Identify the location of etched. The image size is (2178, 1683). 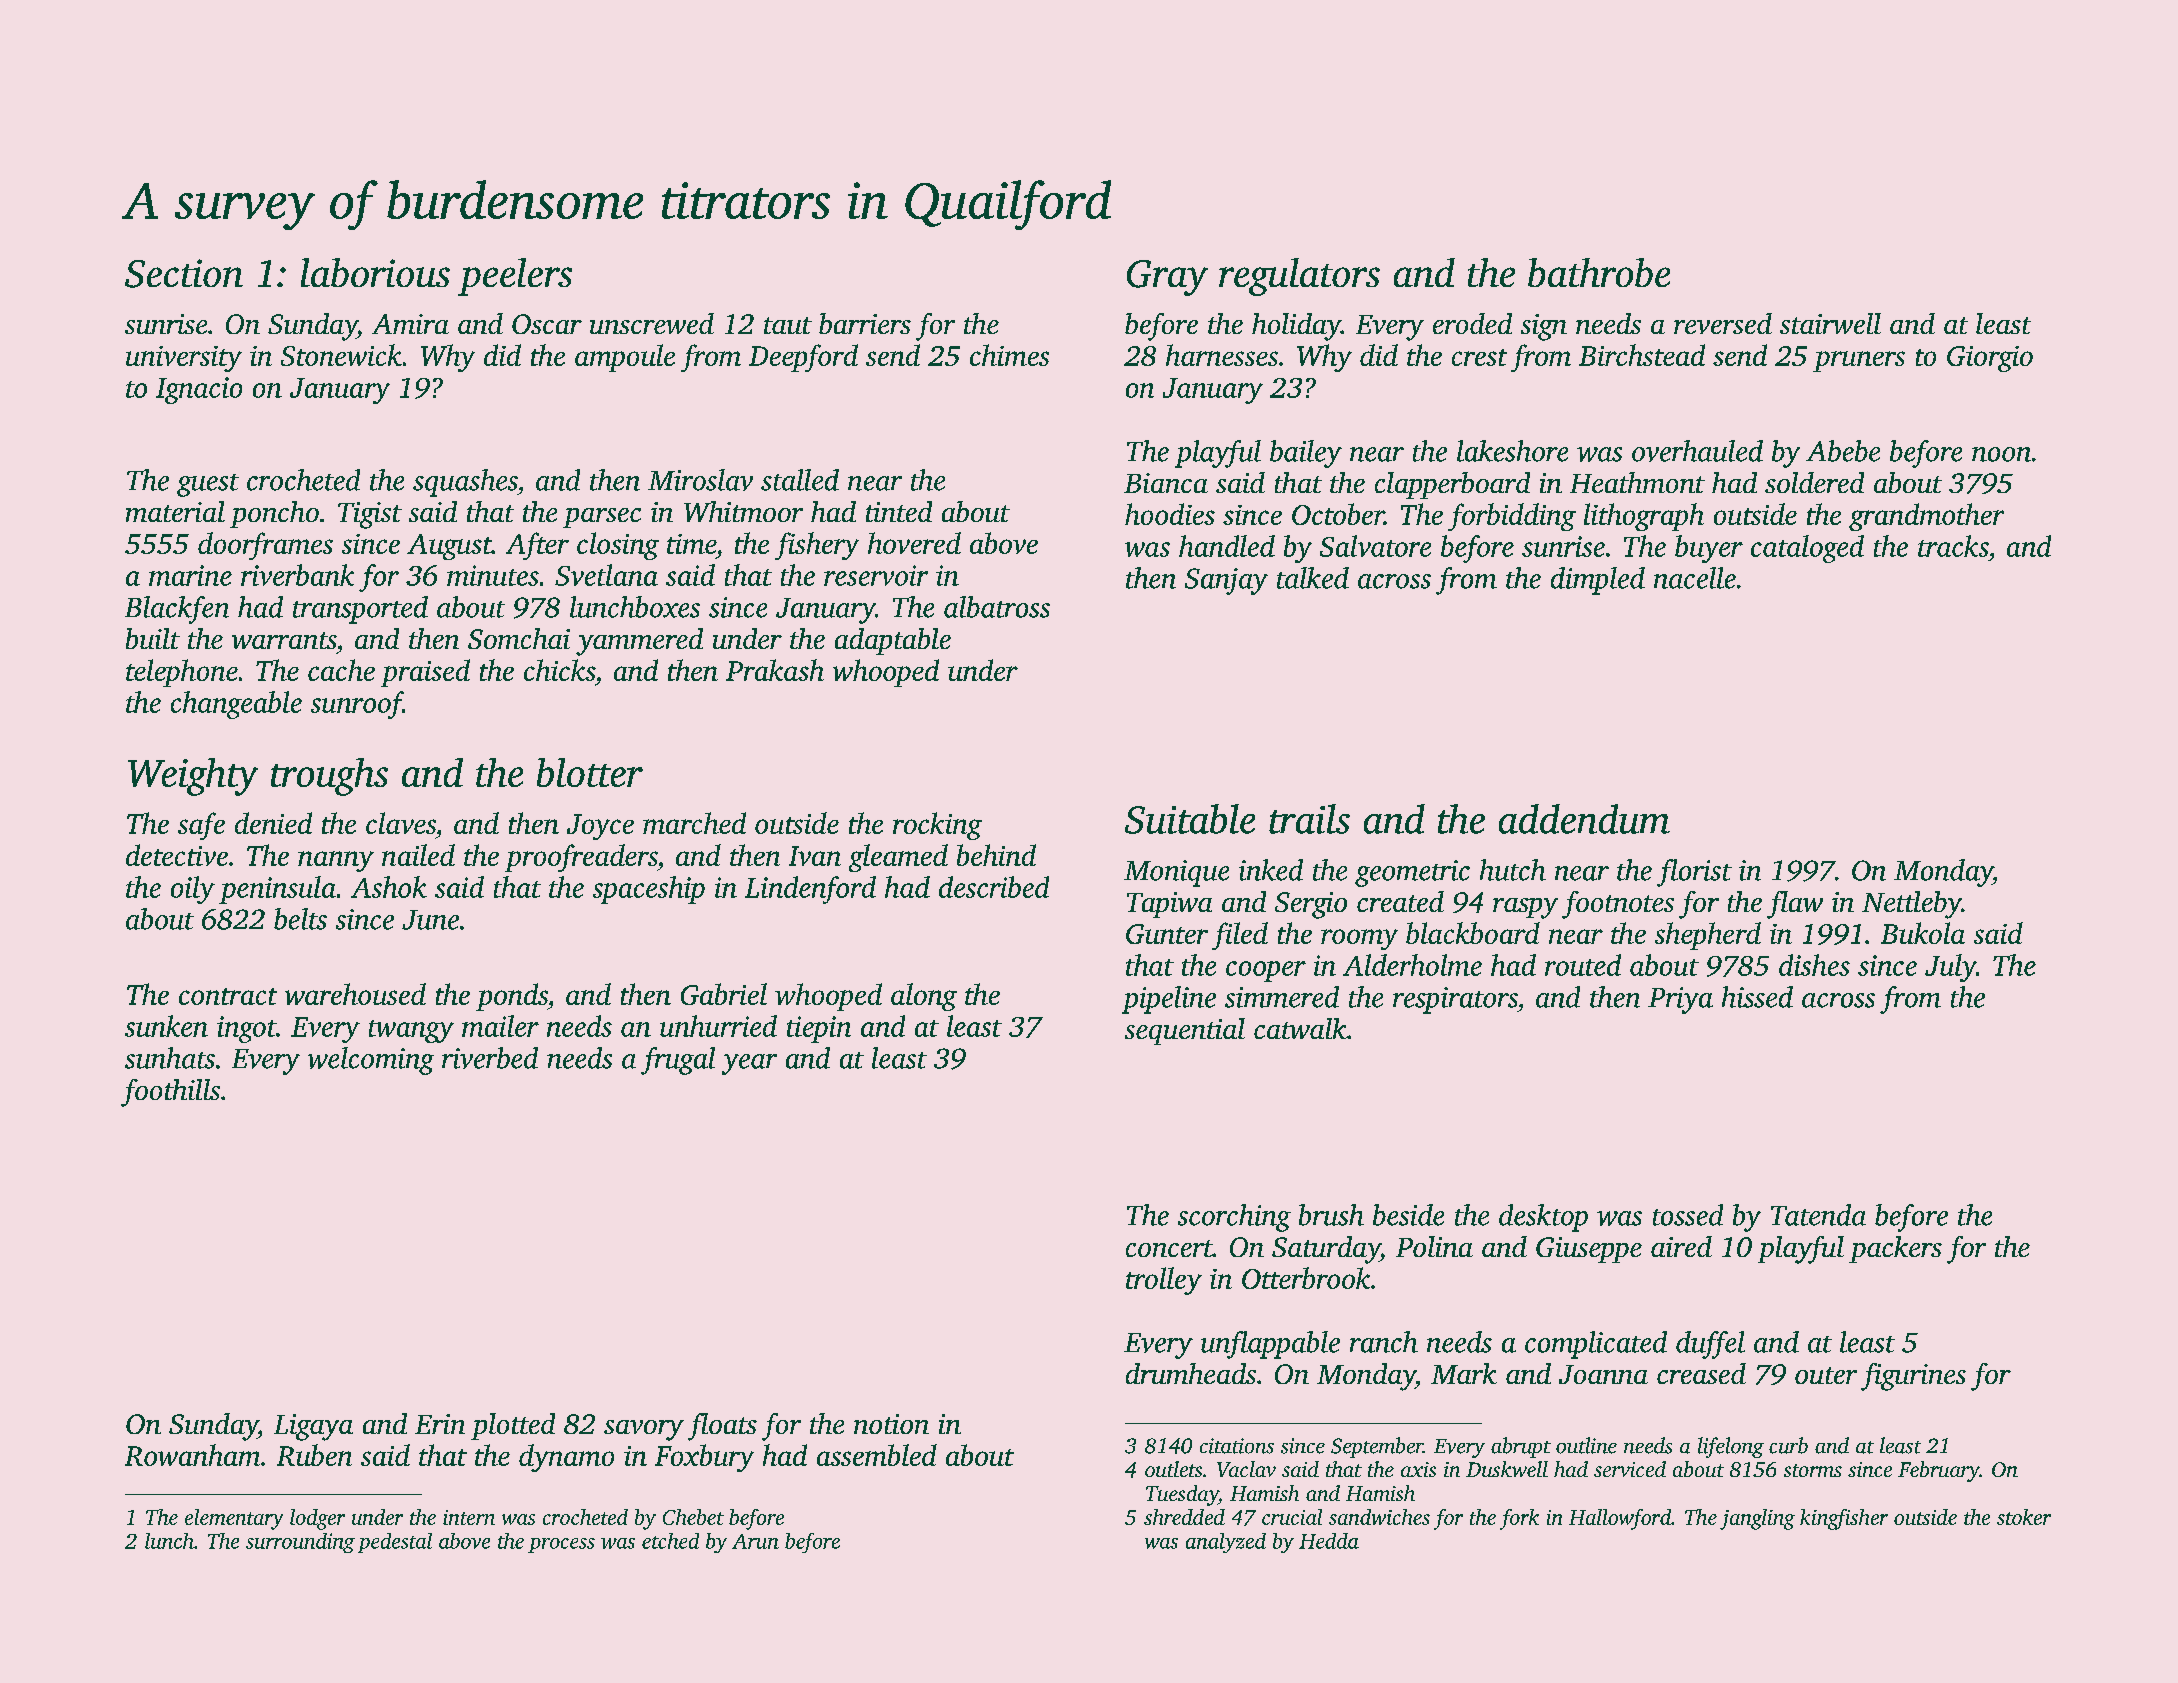
(670, 1541).
